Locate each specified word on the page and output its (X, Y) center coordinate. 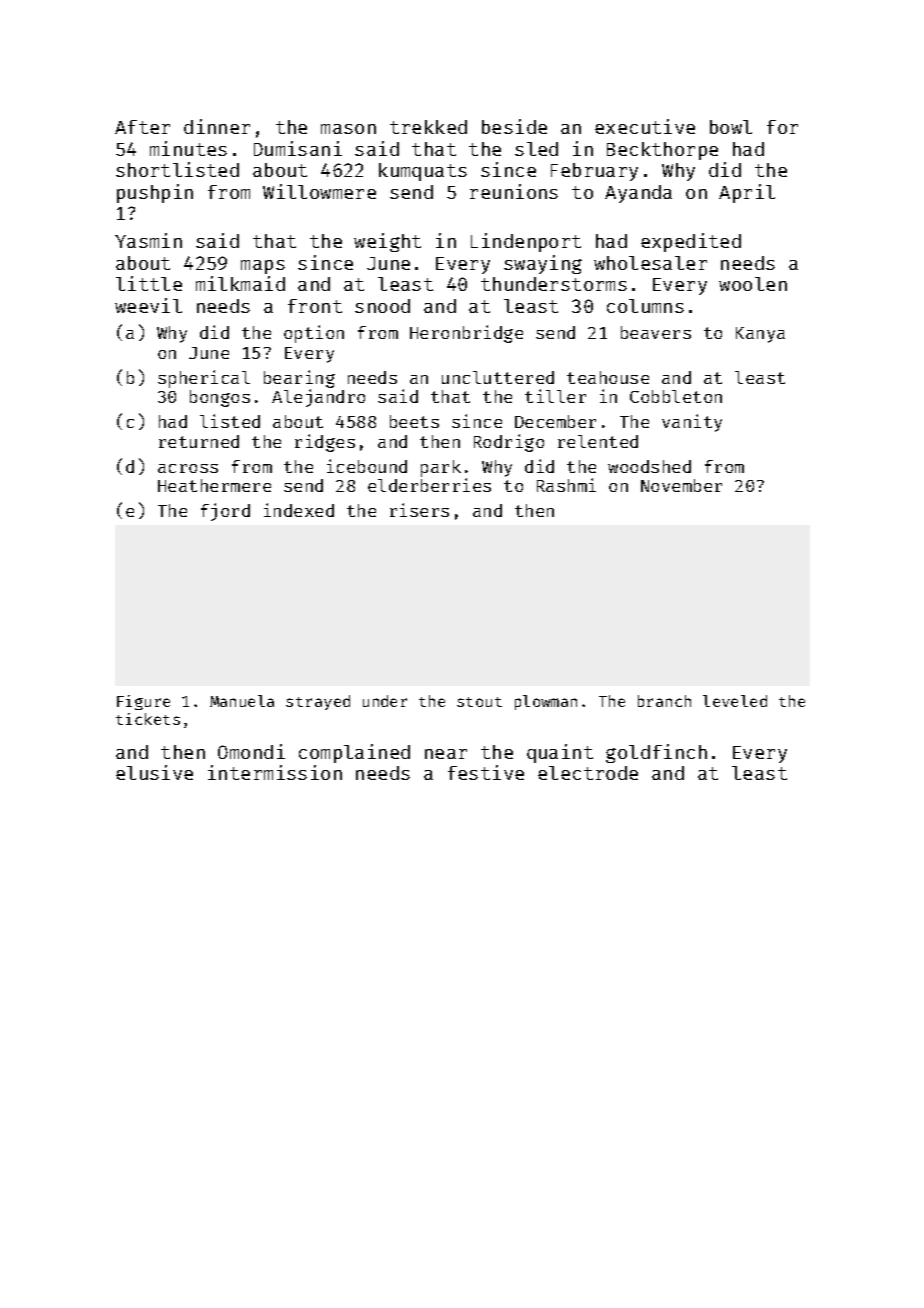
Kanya (760, 335)
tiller (555, 396)
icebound (367, 466)
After (142, 127)
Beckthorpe (662, 151)
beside (514, 126)
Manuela (242, 701)
